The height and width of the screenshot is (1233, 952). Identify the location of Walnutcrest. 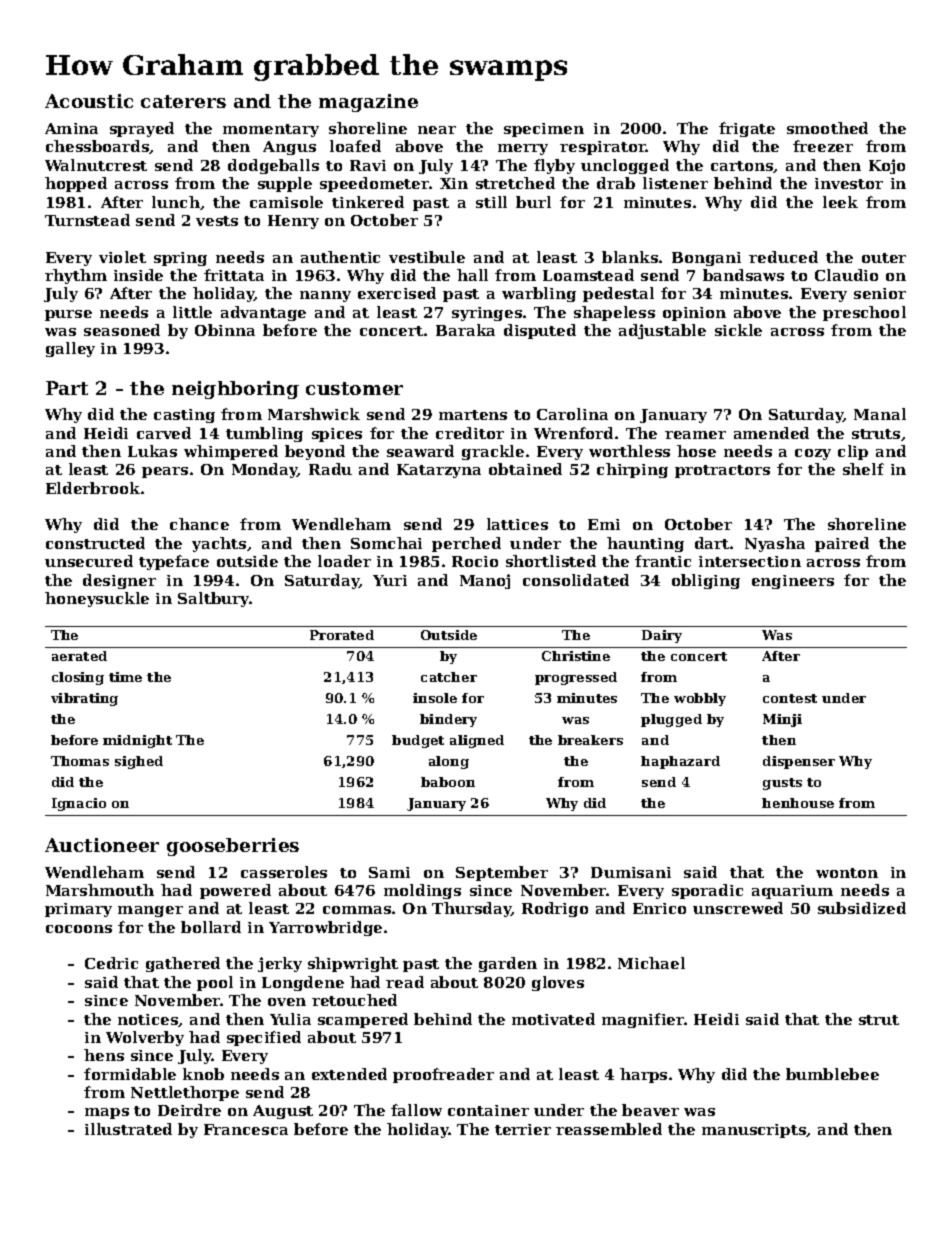
(96, 165).
